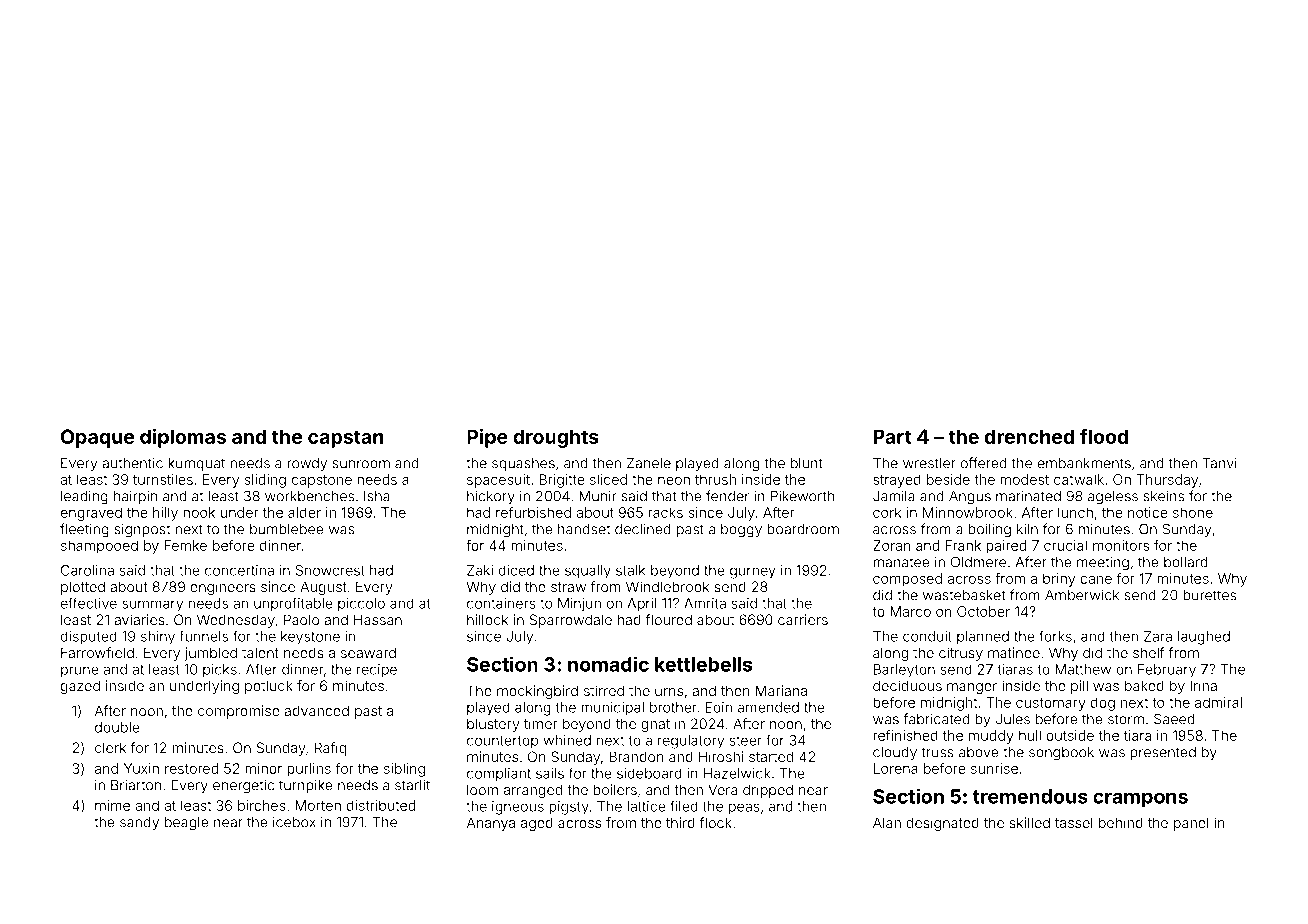  I want to click on flood, so click(1104, 436).
